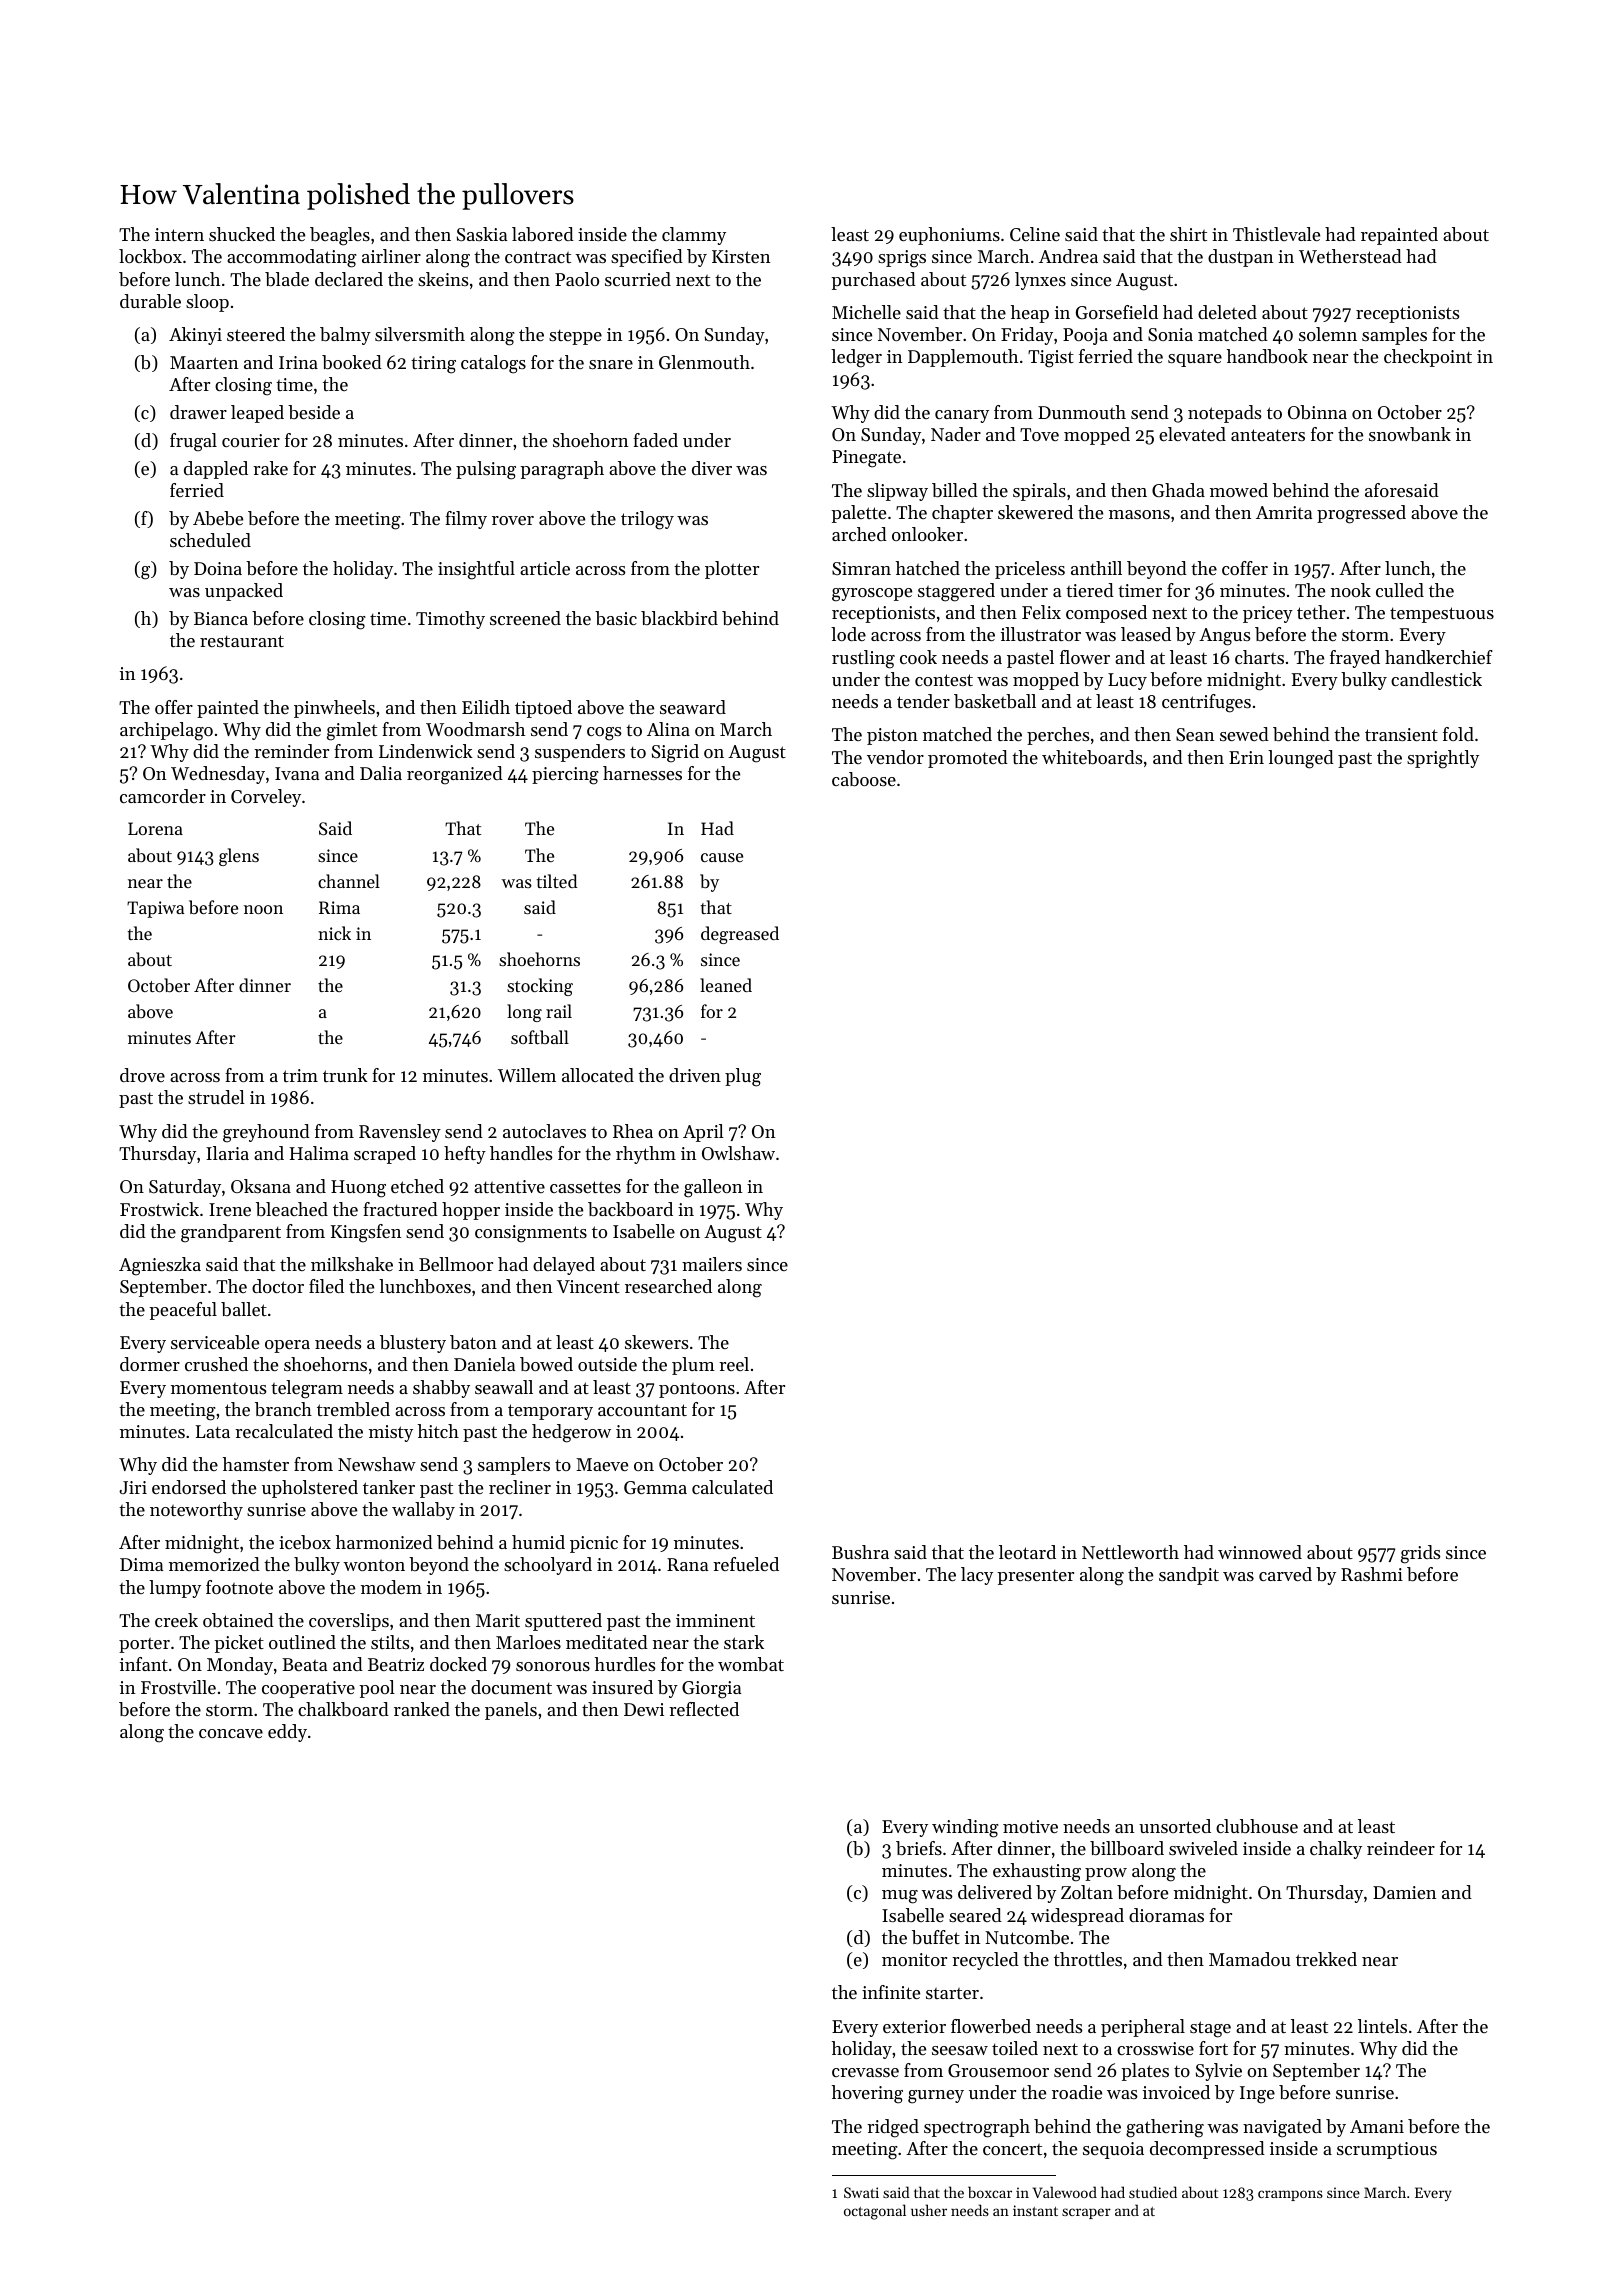 The width and height of the screenshot is (1620, 2292). Describe the element at coordinates (1276, 234) in the screenshot. I see `Thistlevale` at that location.
